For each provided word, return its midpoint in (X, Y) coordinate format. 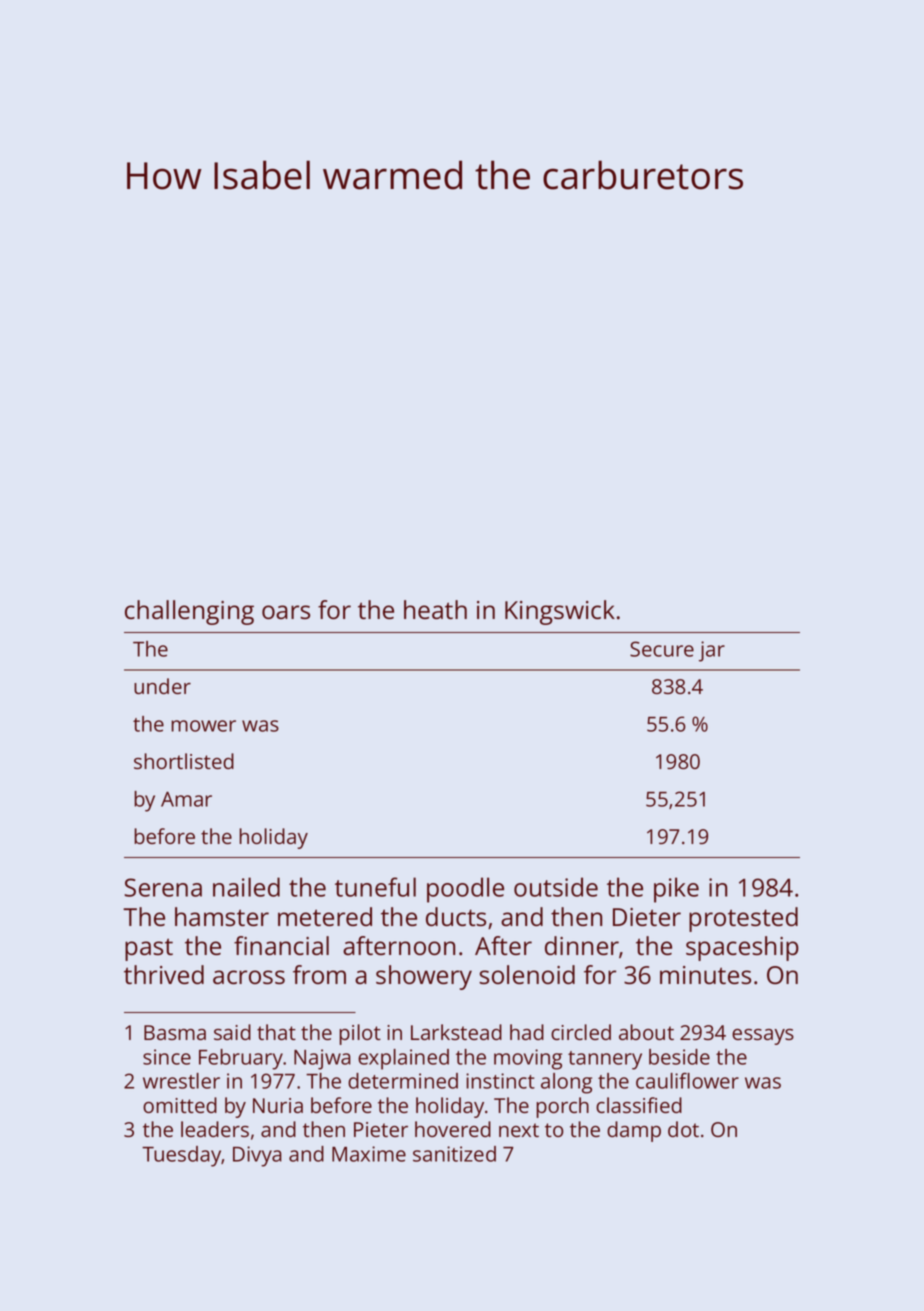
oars (286, 612)
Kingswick (560, 612)
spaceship (742, 948)
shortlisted (184, 761)
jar (712, 651)
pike (676, 890)
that (276, 1032)
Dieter (647, 917)
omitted (180, 1105)
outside (556, 887)
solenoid (527, 974)
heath (435, 610)
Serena (163, 887)
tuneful (375, 887)
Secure (662, 649)
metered (325, 916)
